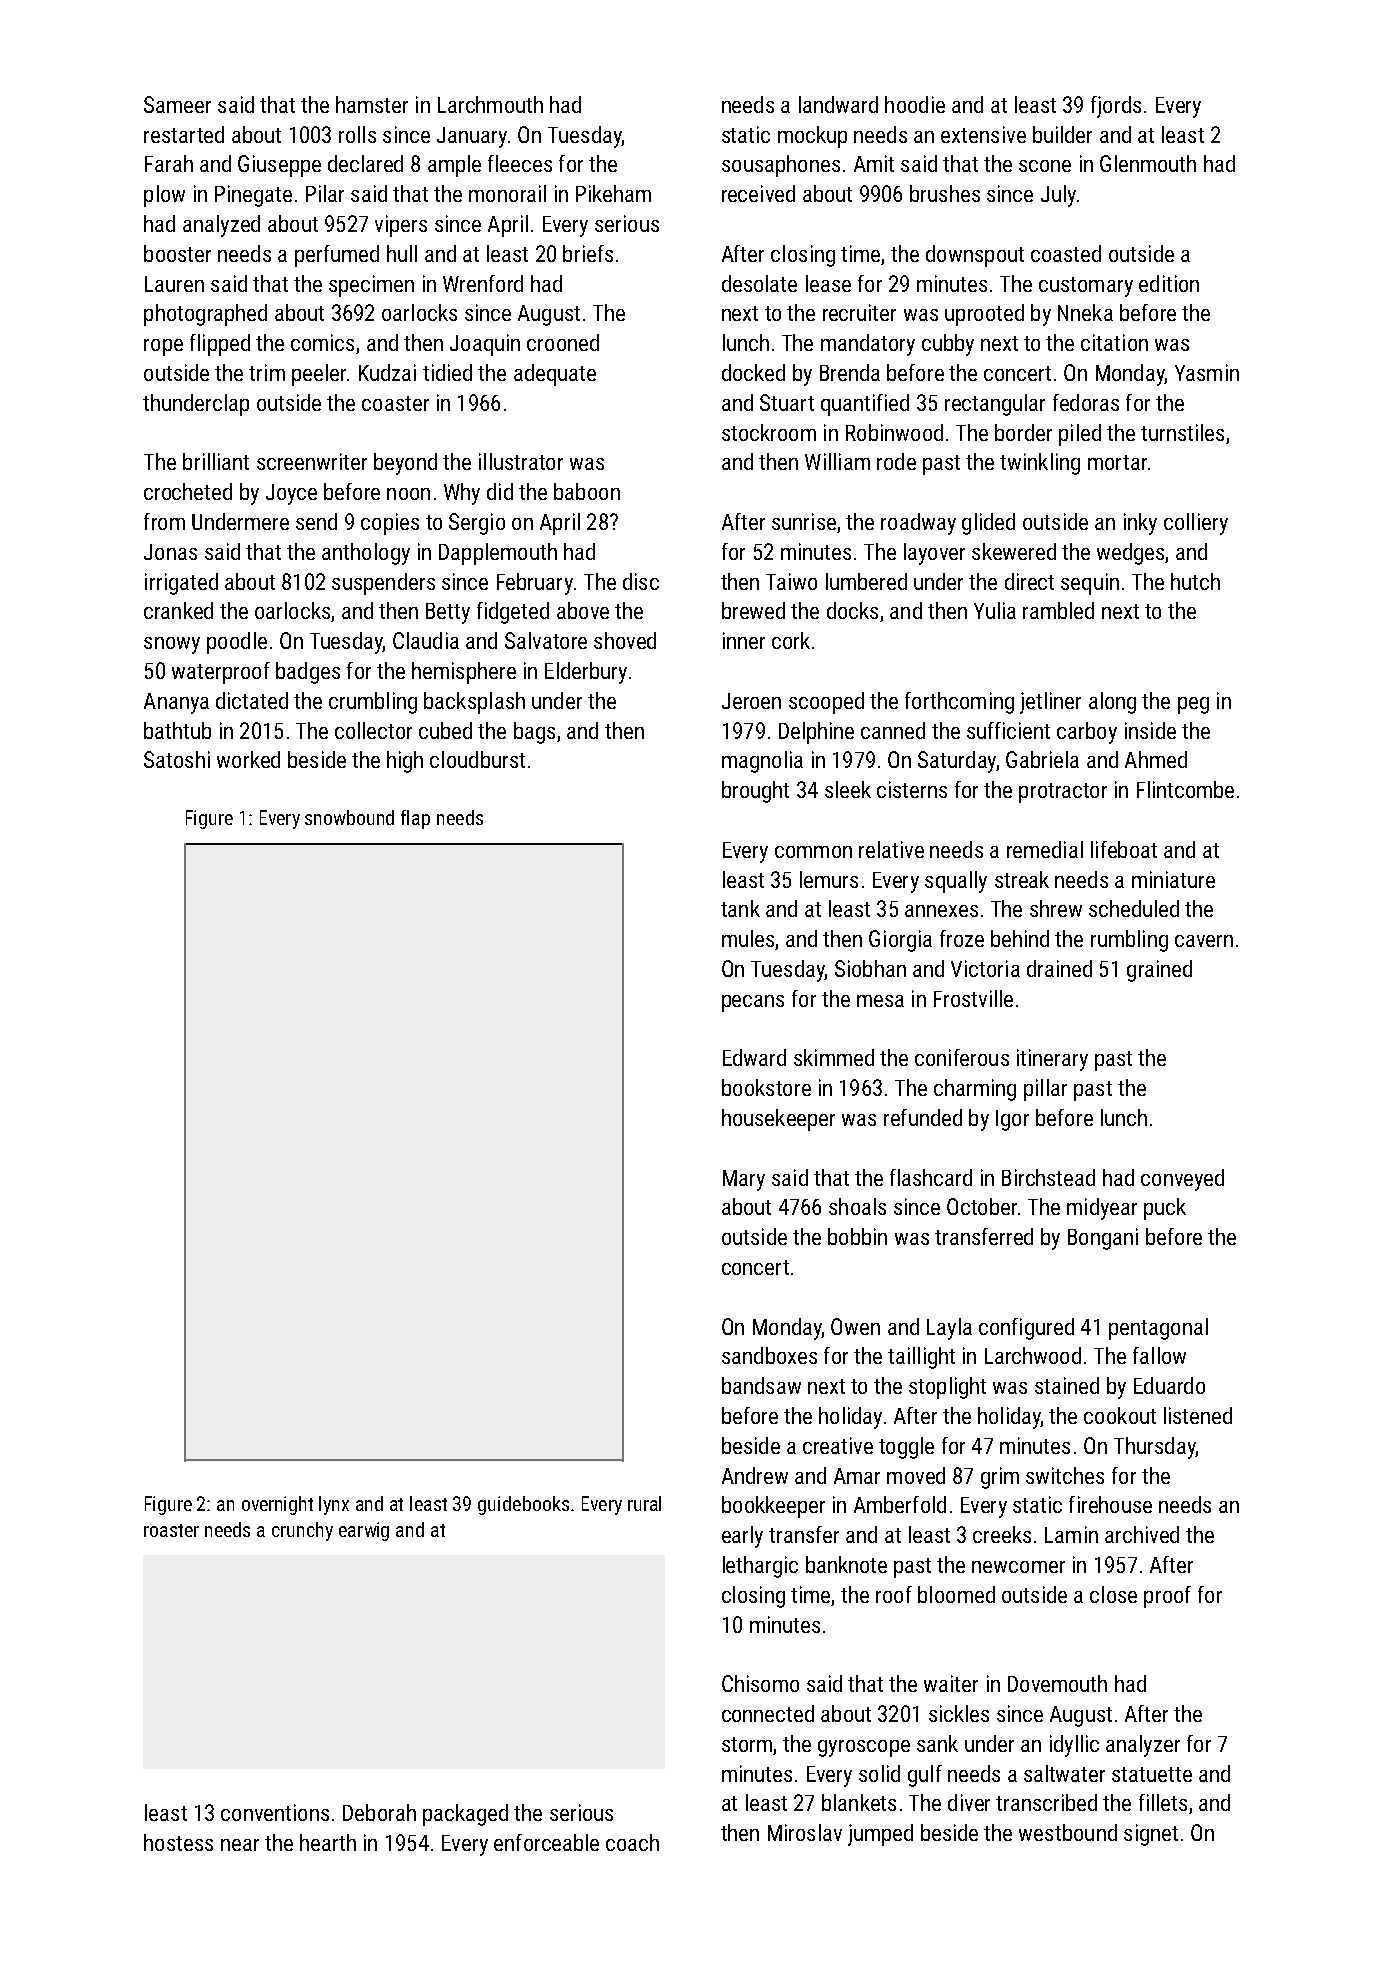  Describe the element at coordinates (275, 1812) in the screenshot. I see `conventions` at that location.
